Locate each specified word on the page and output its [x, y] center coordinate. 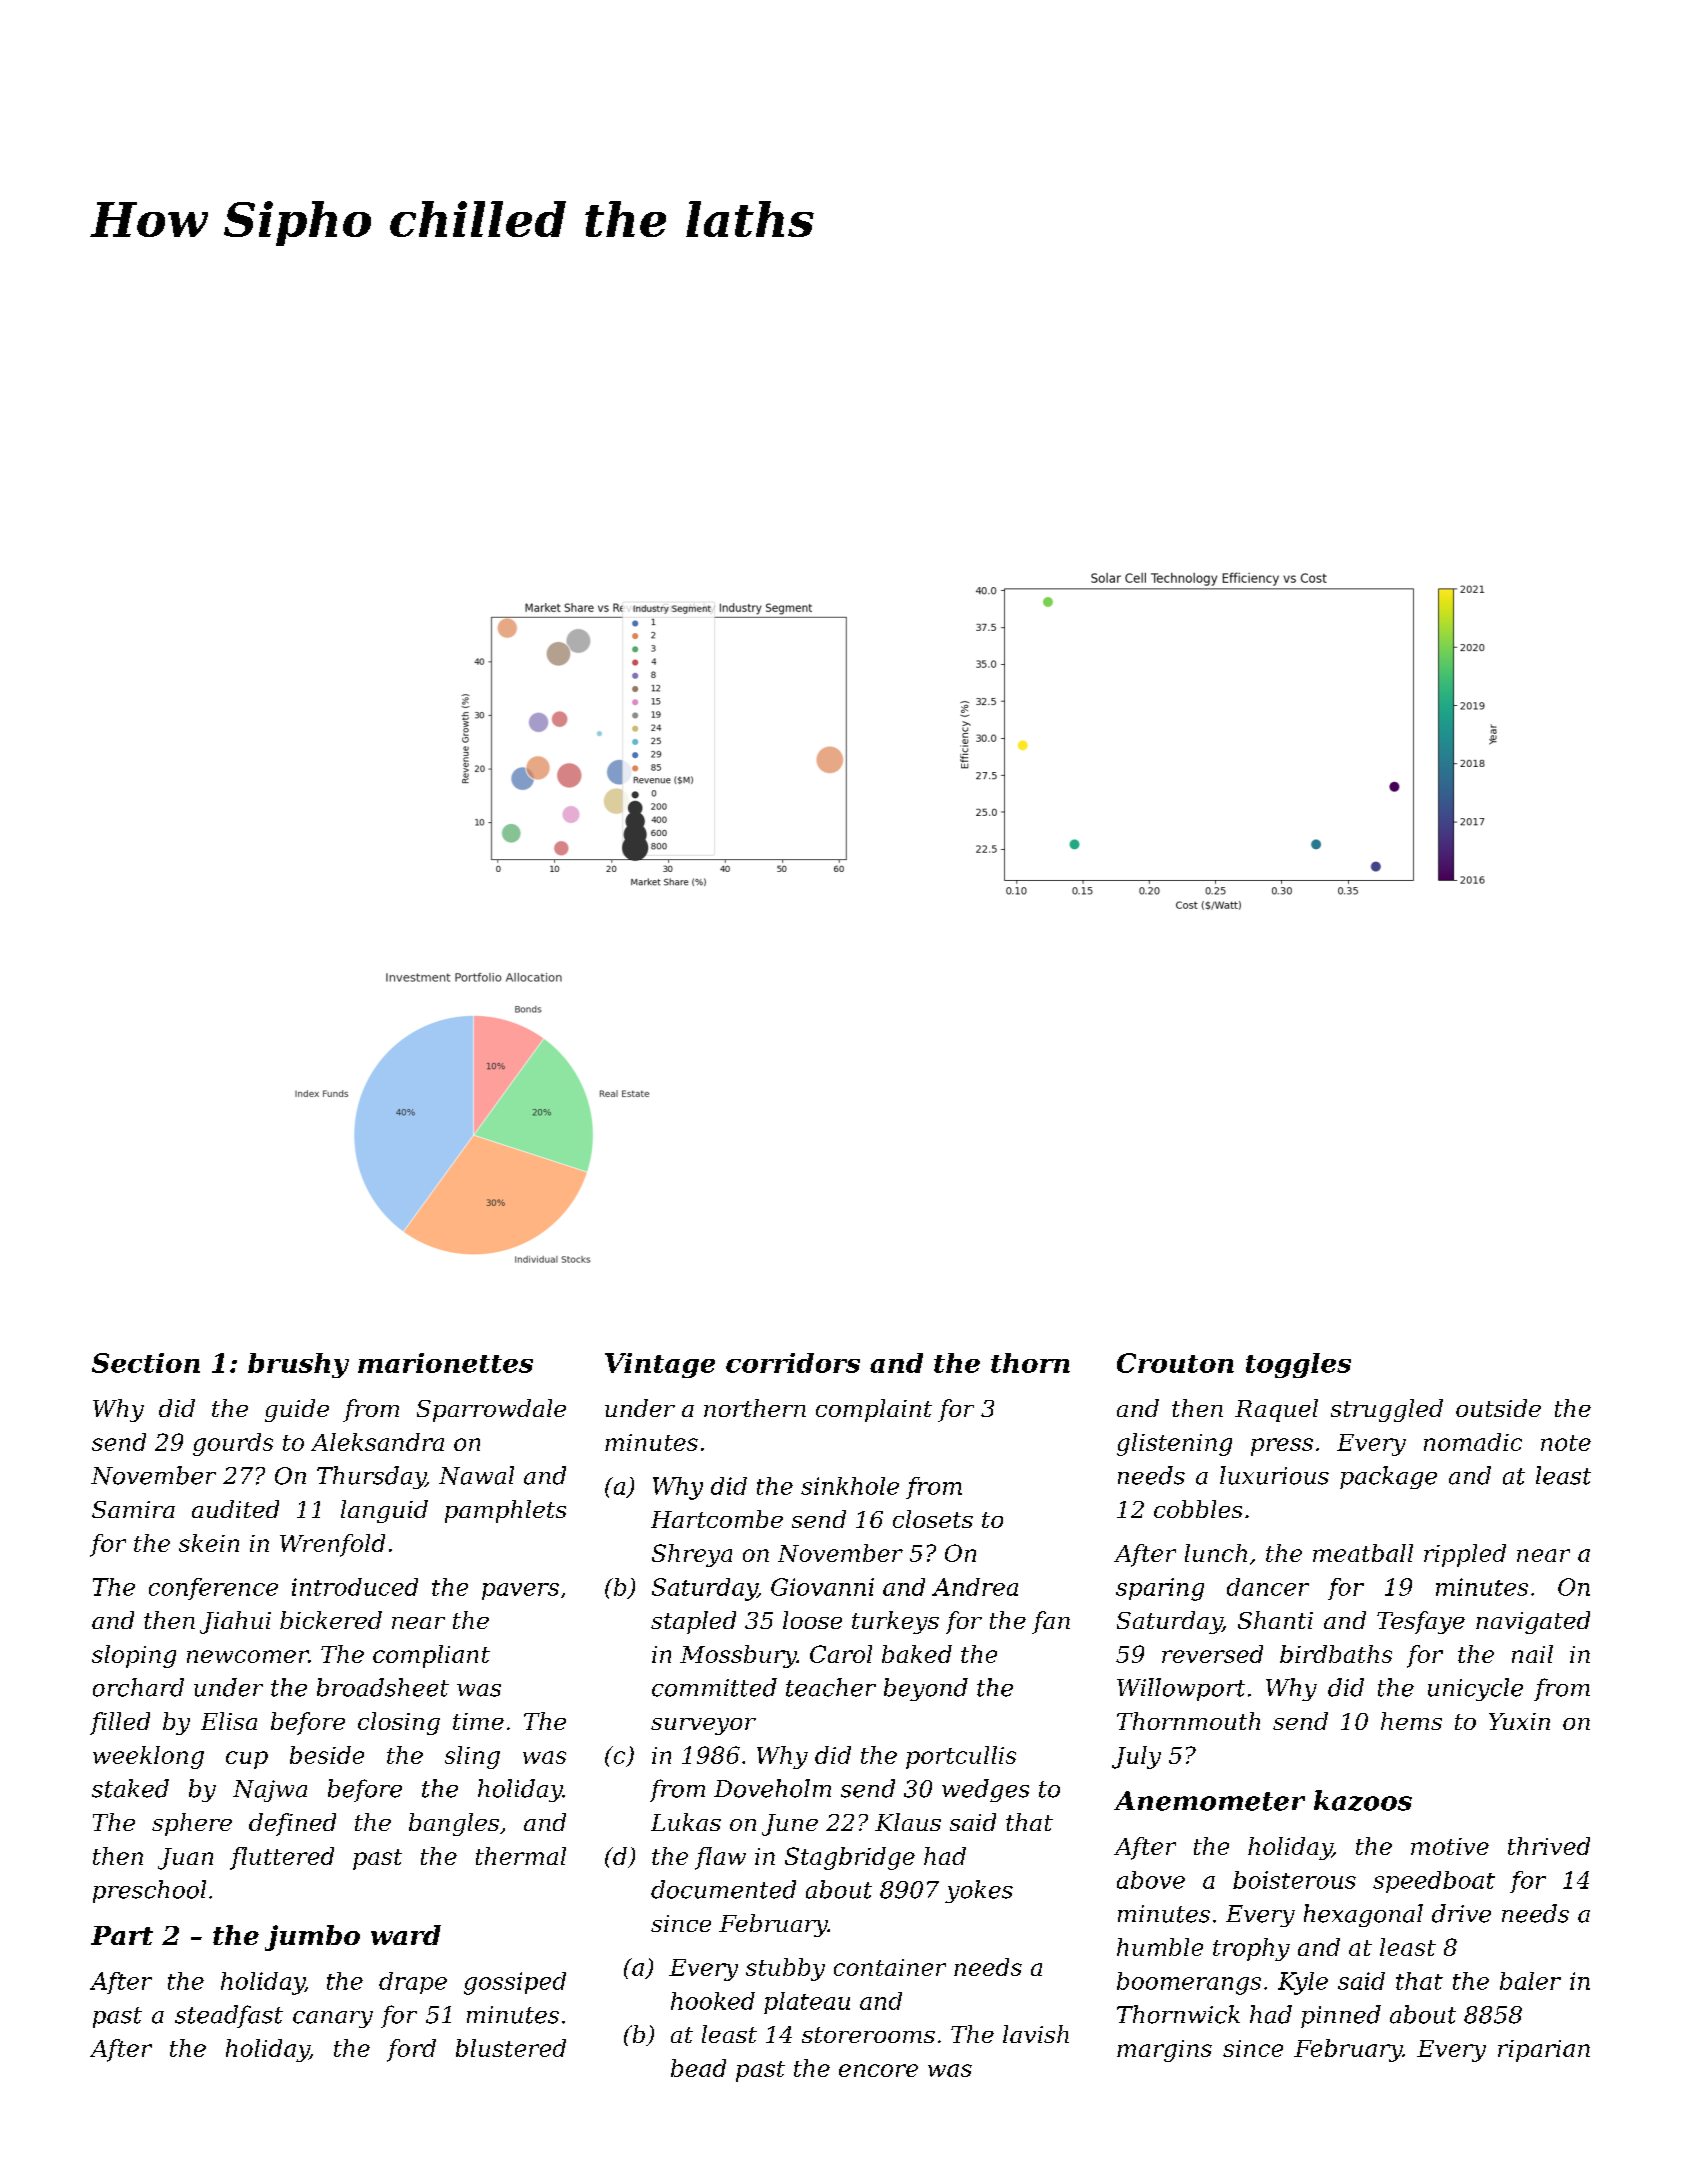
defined [292, 1824]
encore [878, 2070]
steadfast [229, 2016]
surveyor [703, 1726]
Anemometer [1209, 1801]
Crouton [1175, 1363]
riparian [1544, 2051]
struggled [1387, 1410]
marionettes [445, 1363]
